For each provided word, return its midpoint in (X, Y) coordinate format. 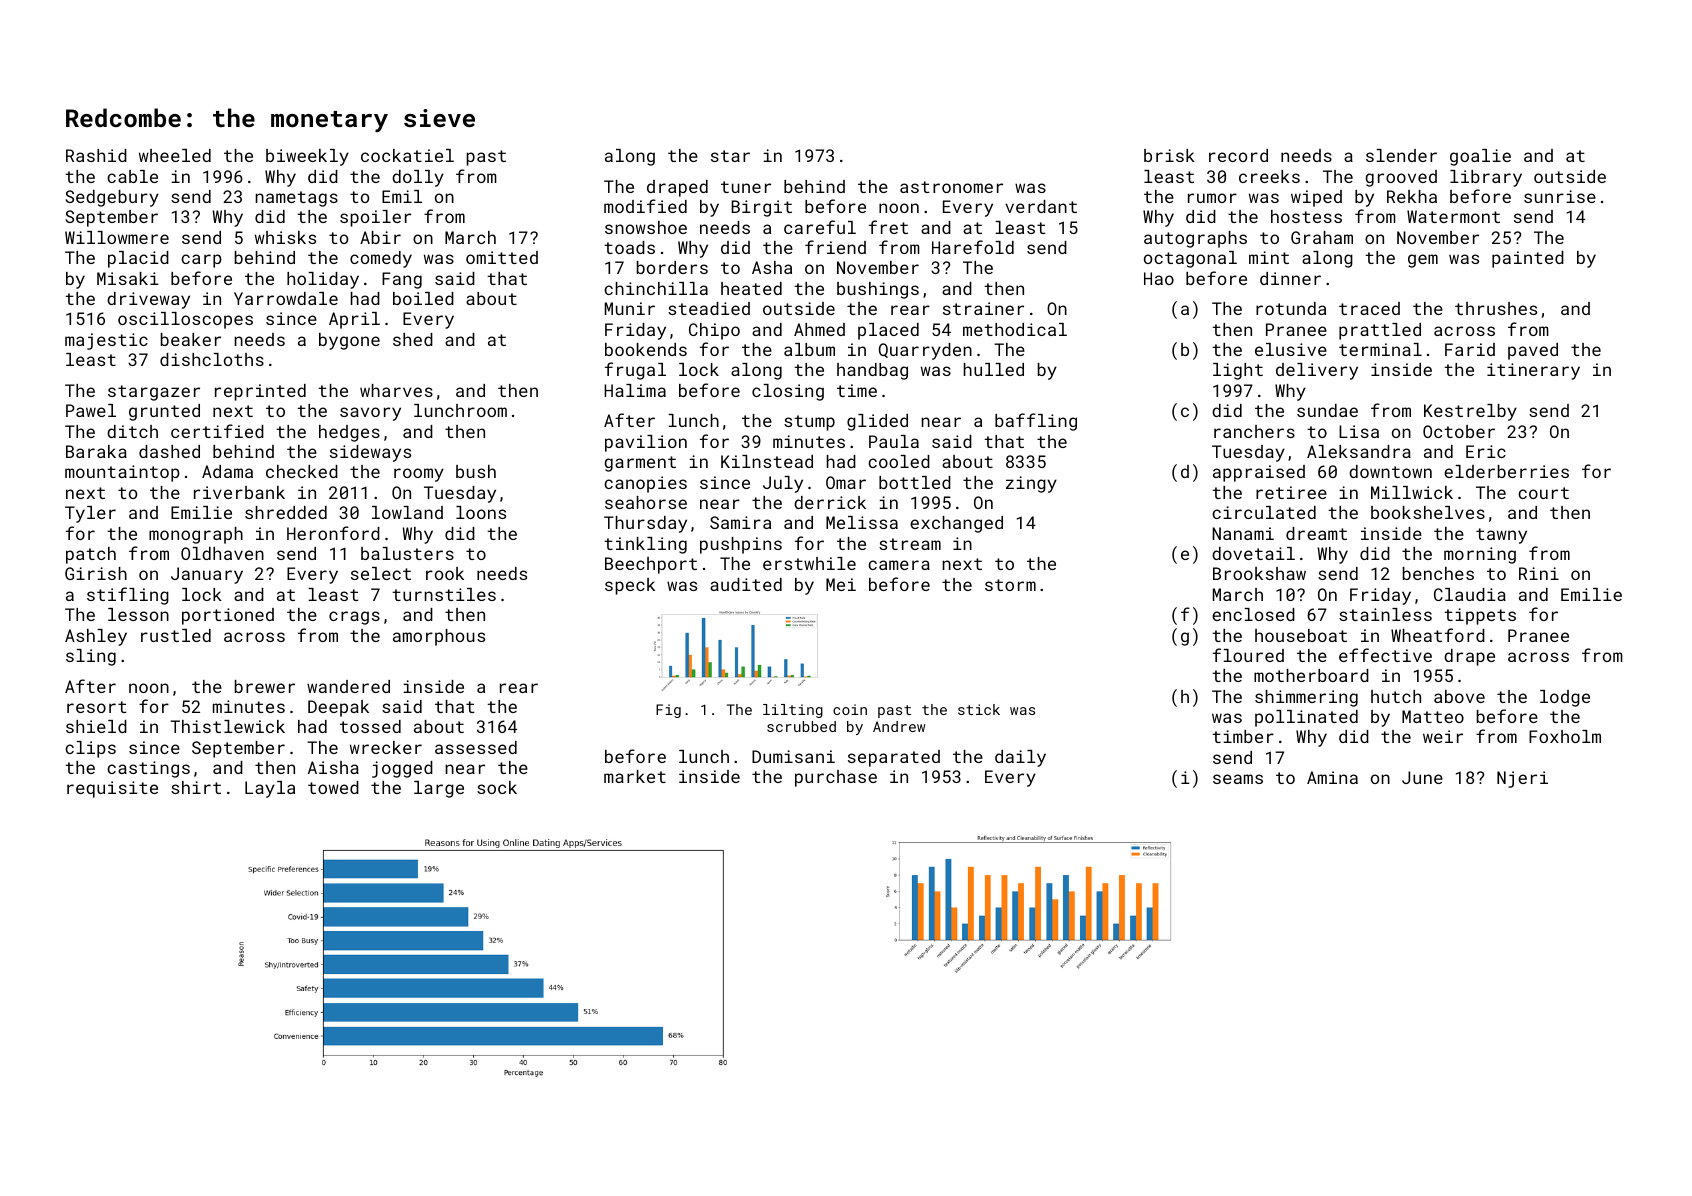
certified (217, 431)
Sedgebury (112, 198)
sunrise (1560, 196)
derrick (830, 502)
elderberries (1506, 471)
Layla (270, 789)
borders (672, 267)
